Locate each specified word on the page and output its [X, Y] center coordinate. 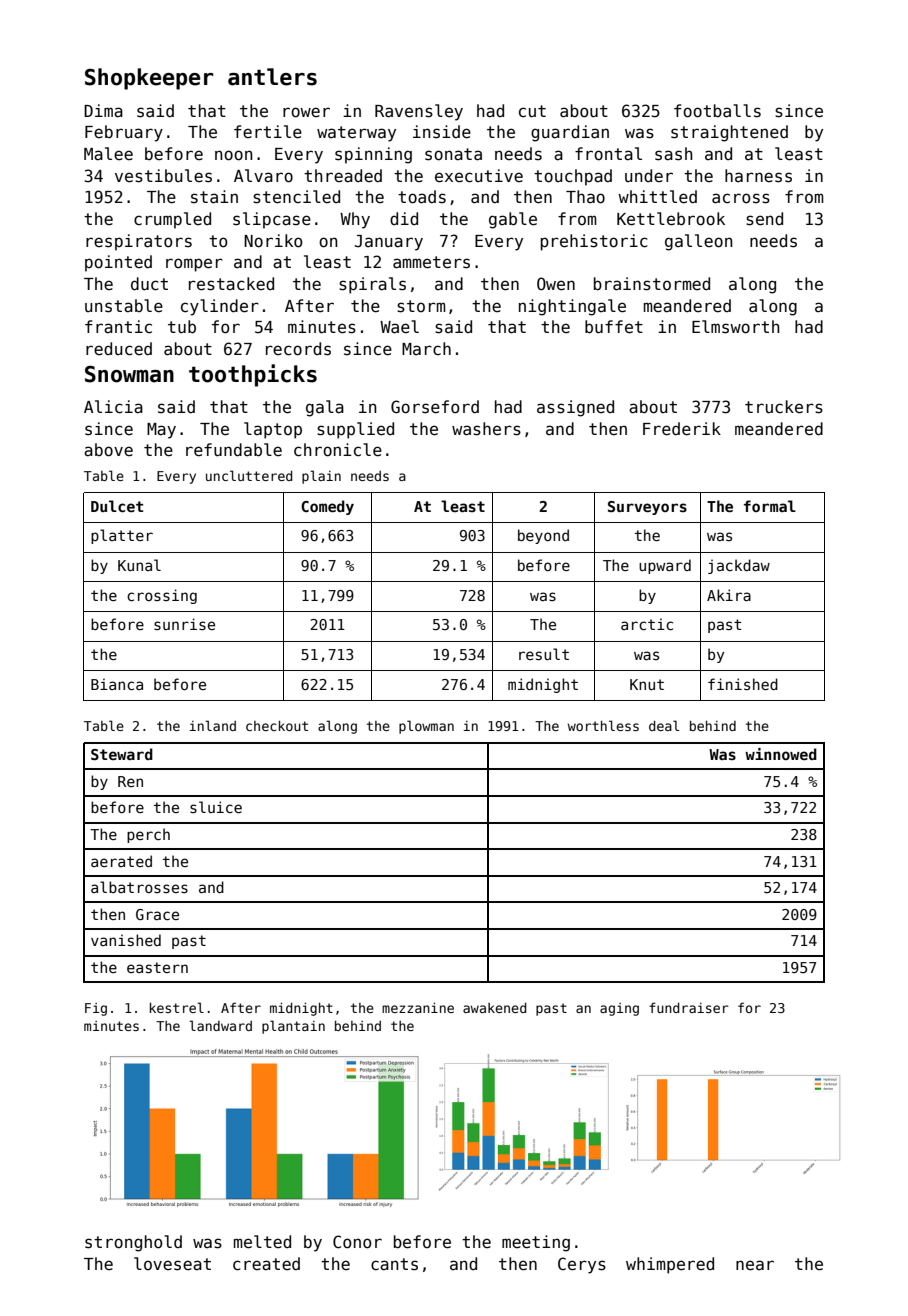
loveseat [172, 1264]
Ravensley [419, 112]
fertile [268, 132]
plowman [426, 727]
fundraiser [689, 1007]
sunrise [184, 624]
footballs [717, 111]
